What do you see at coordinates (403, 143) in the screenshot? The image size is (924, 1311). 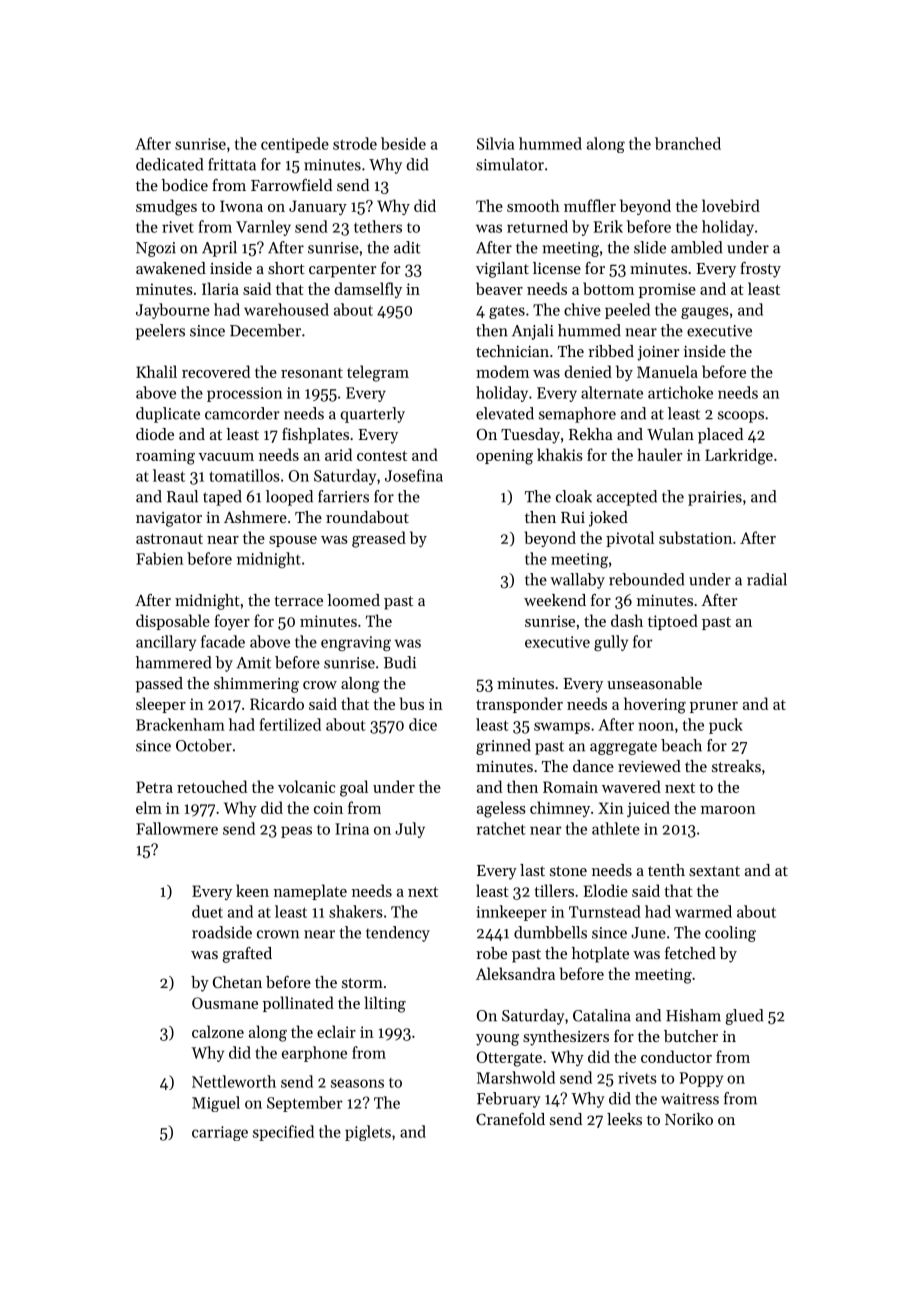 I see `beside` at bounding box center [403, 143].
